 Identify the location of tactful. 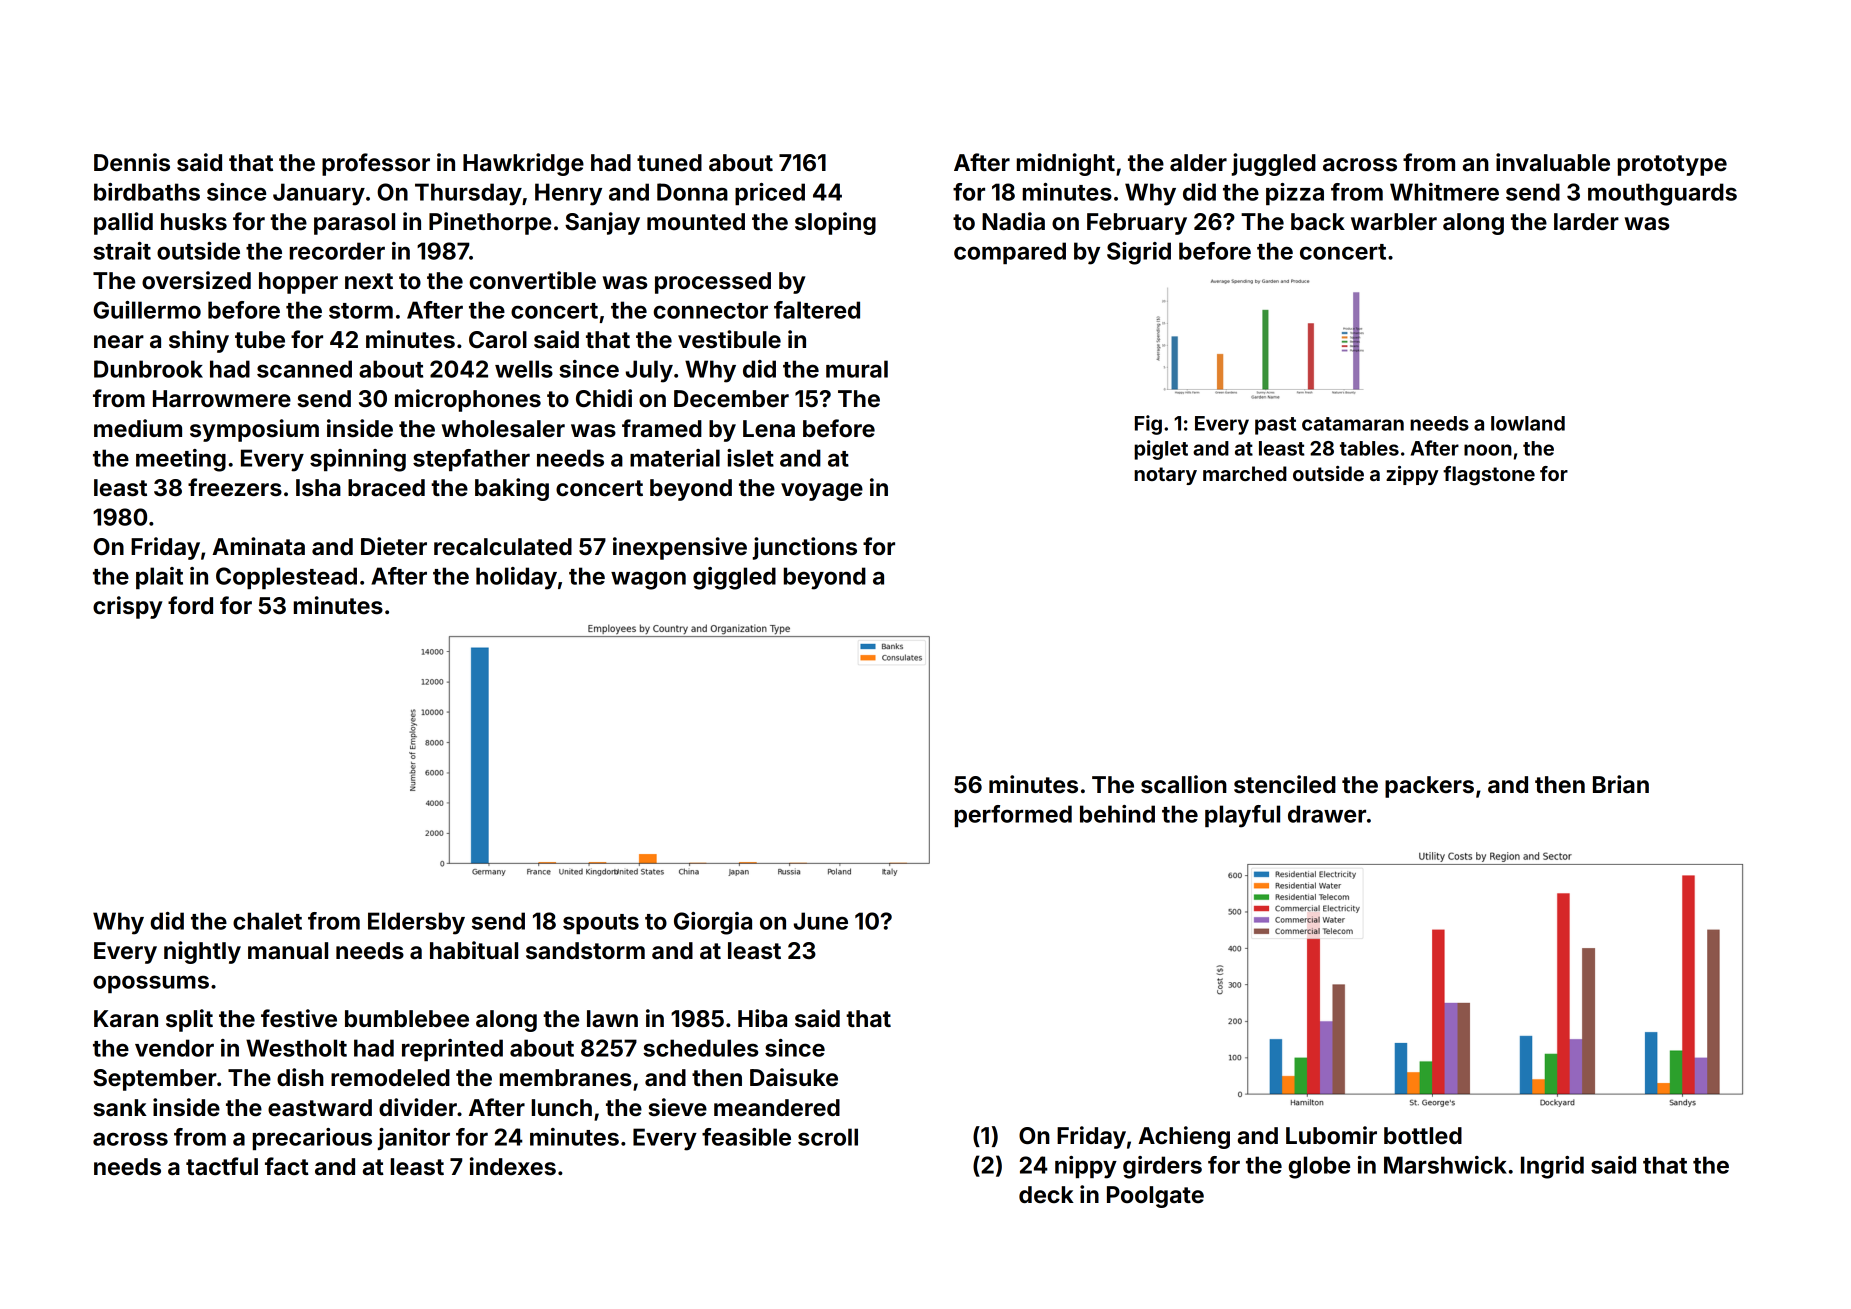
(222, 1166).
